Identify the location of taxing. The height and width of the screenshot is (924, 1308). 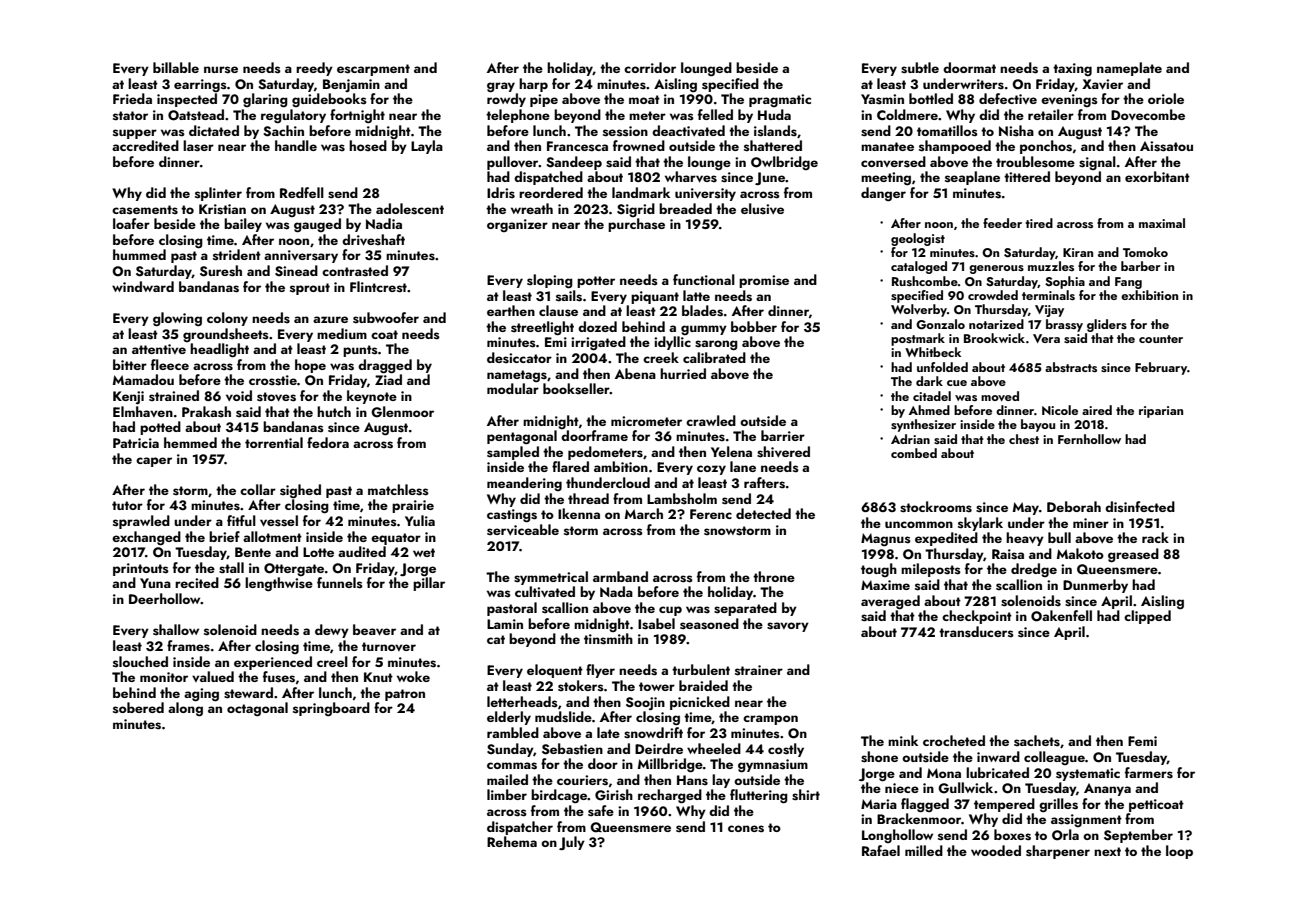
(1072, 69).
